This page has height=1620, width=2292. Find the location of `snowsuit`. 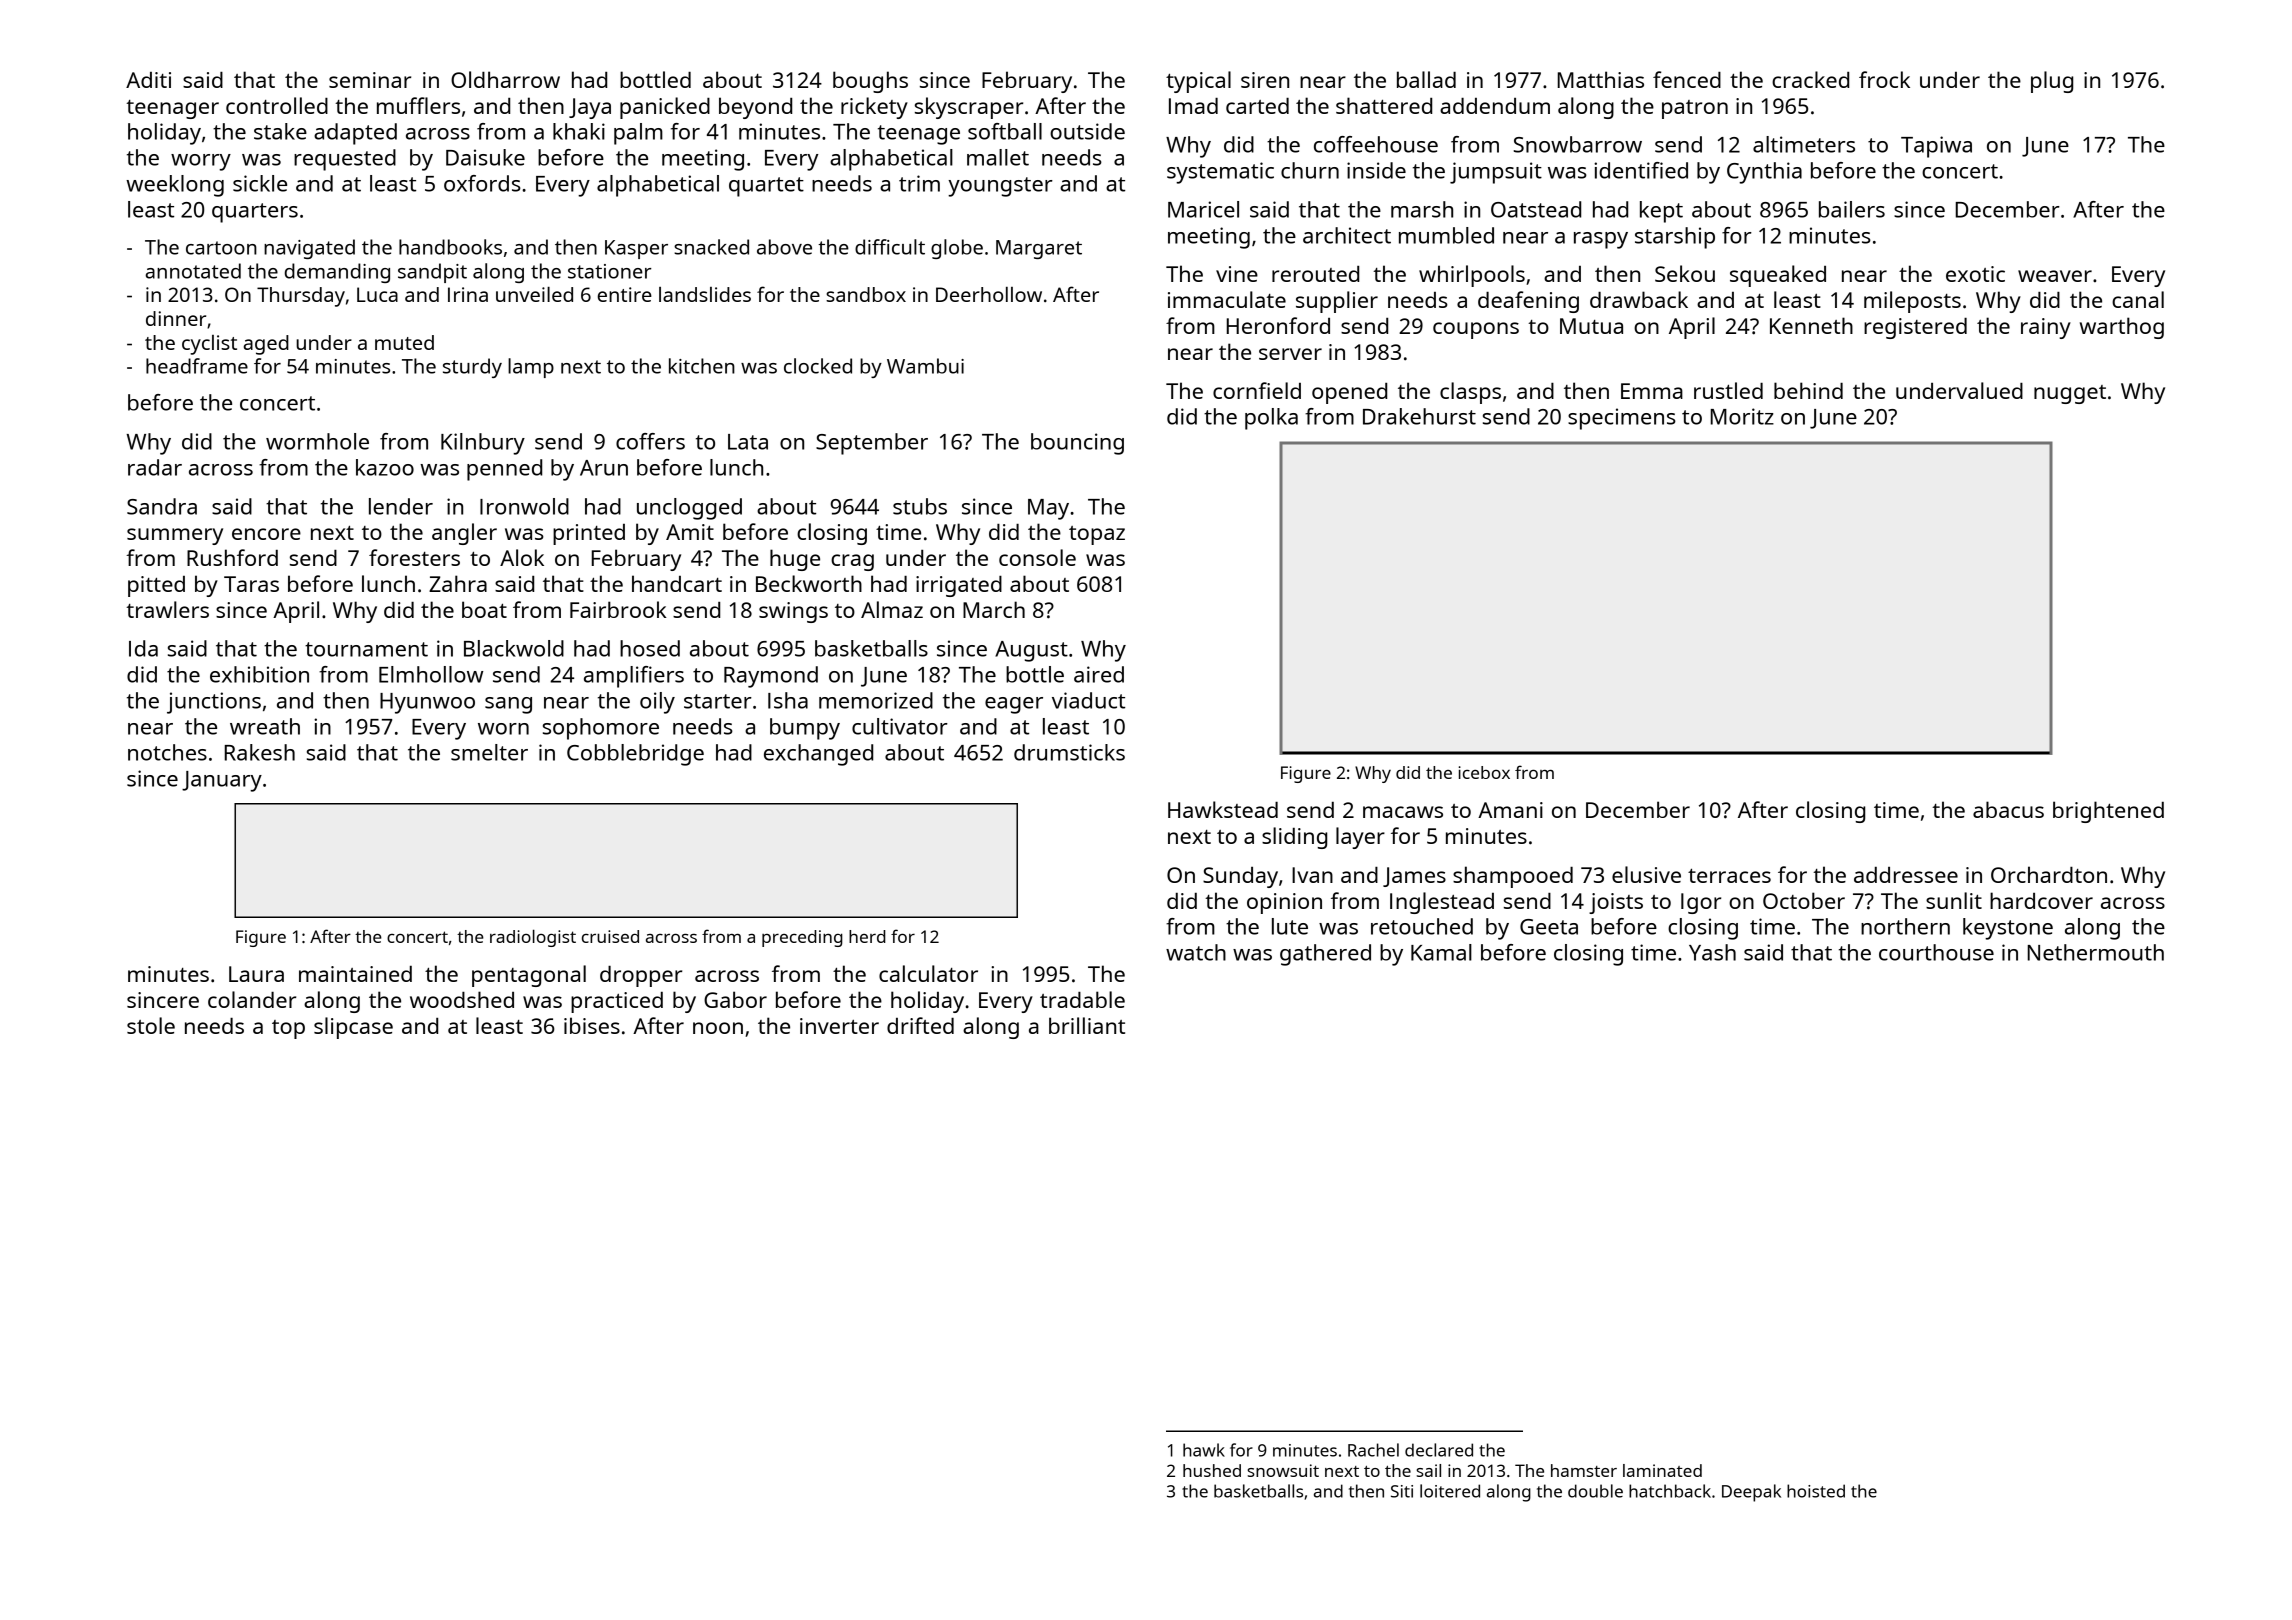

snowsuit is located at coordinates (1283, 1470).
